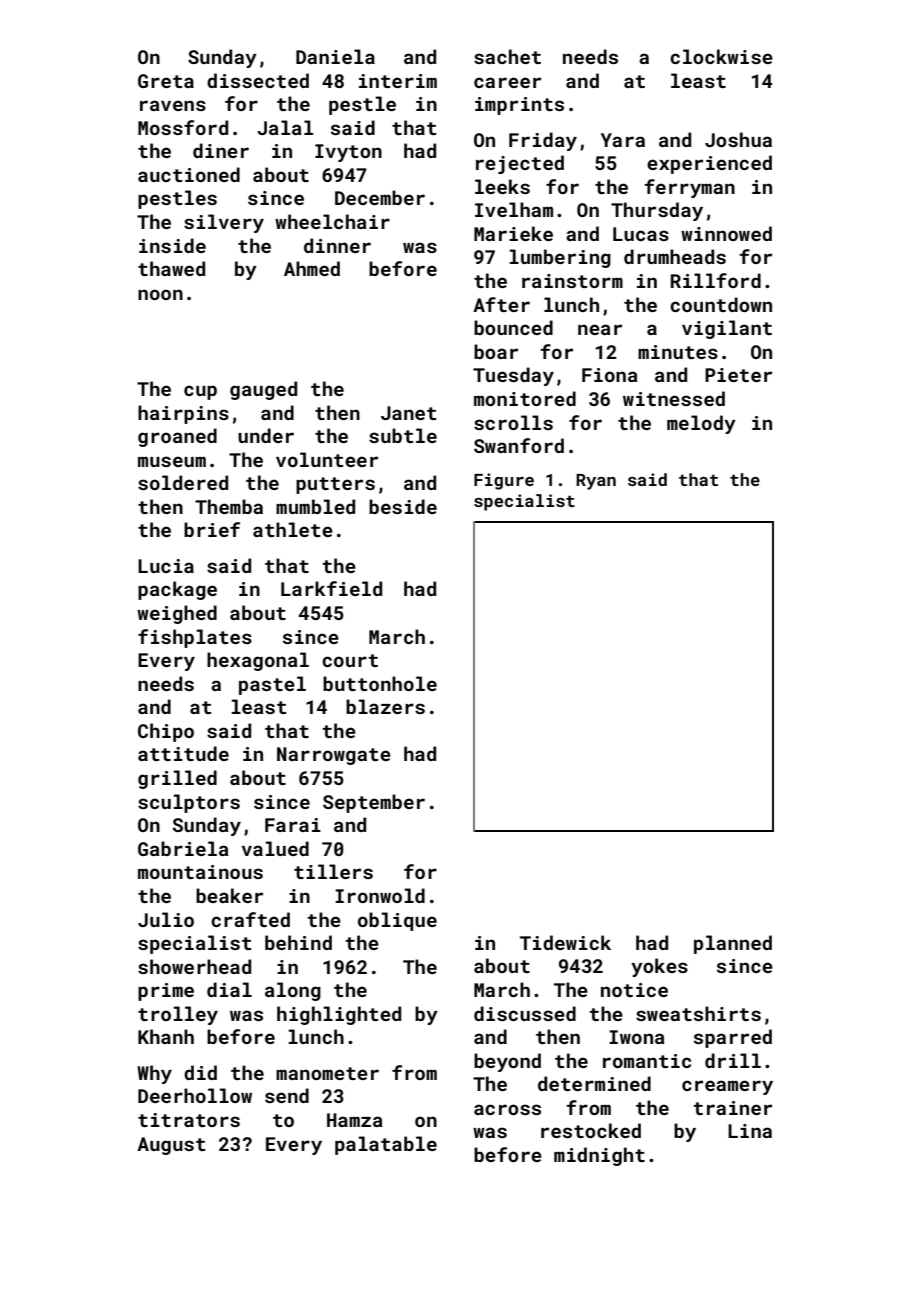  I want to click on Why, so click(154, 1074).
